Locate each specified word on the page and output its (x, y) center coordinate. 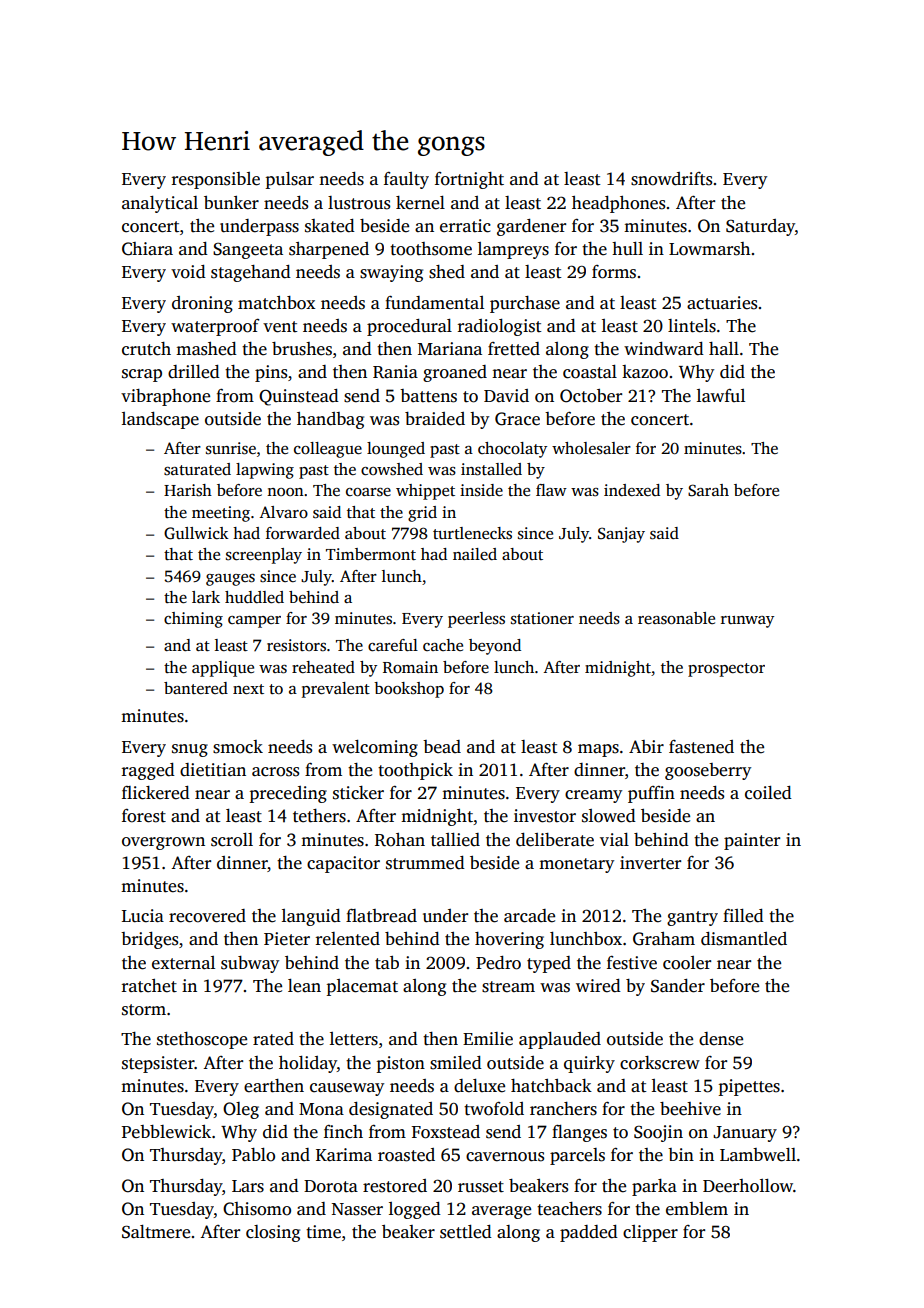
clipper (650, 1233)
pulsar (290, 180)
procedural (409, 327)
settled (466, 1232)
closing (273, 1233)
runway (747, 622)
